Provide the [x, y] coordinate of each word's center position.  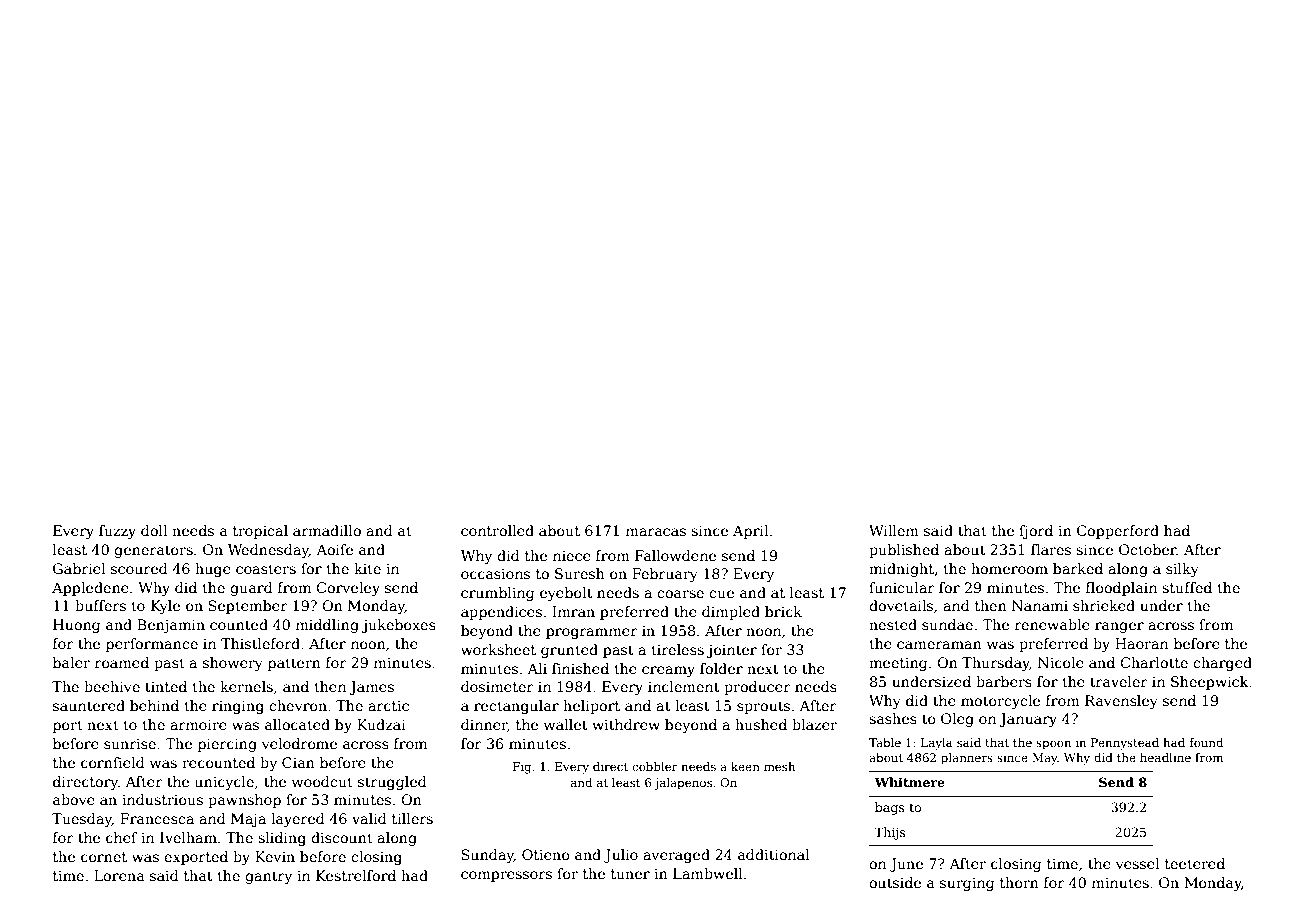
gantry [268, 877]
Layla [937, 744]
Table [885, 742]
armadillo [327, 530]
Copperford [1118, 532]
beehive [112, 686]
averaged [676, 856]
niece [572, 555]
